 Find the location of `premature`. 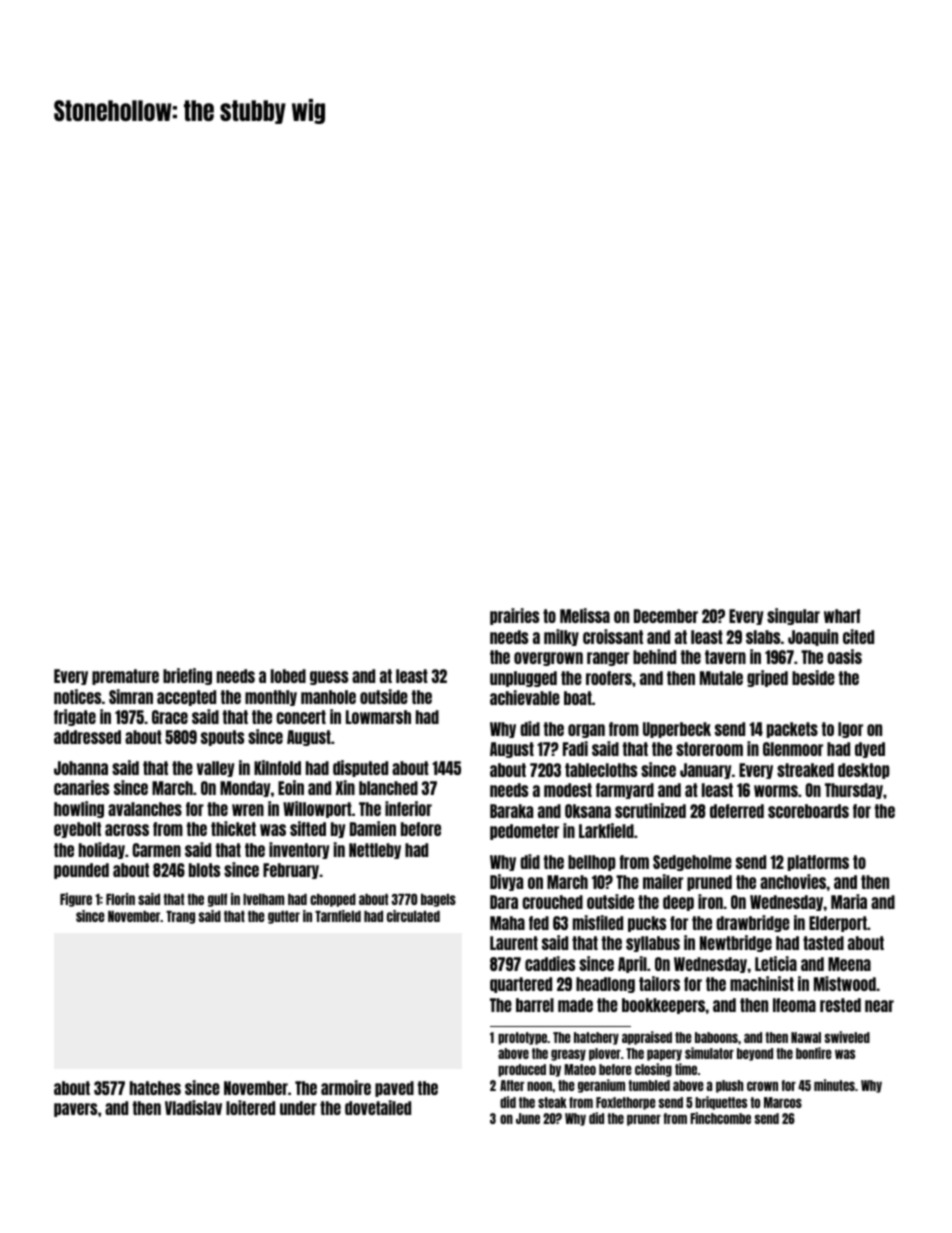

premature is located at coordinates (125, 677).
